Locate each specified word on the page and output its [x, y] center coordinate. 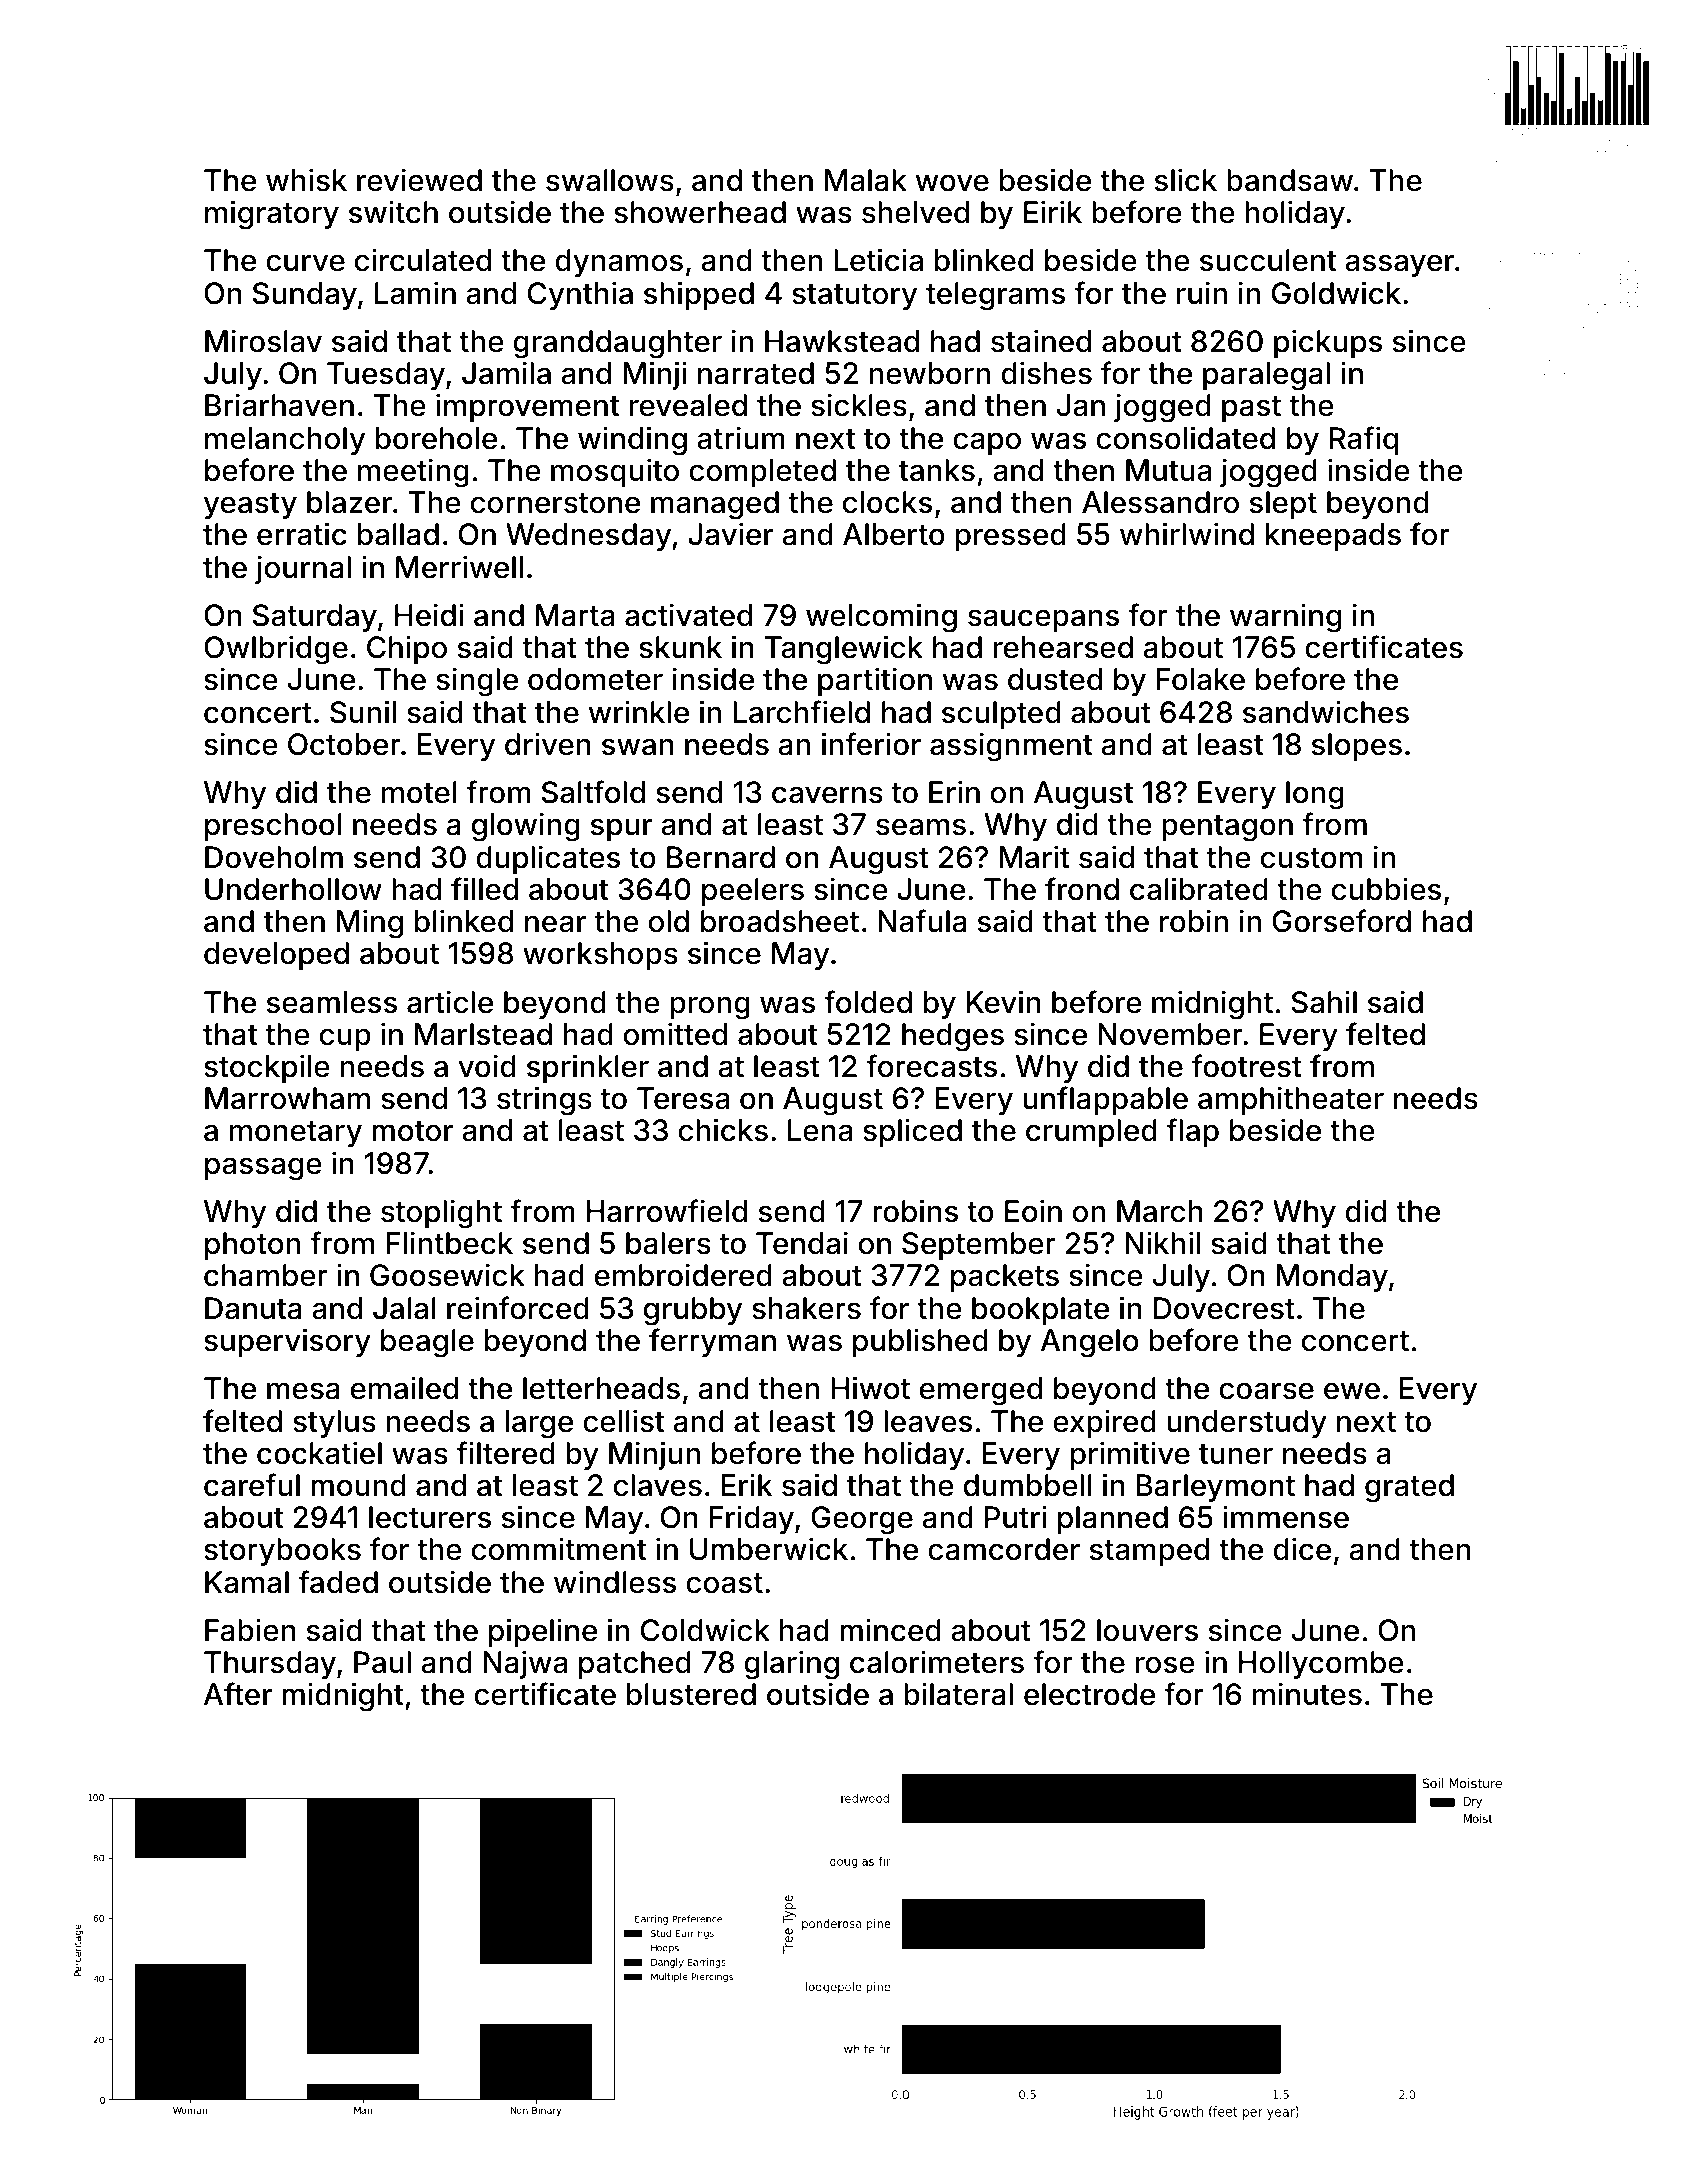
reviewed [419, 180]
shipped [699, 295]
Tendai [802, 1243]
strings [544, 1101]
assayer [1399, 265]
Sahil [1324, 1002]
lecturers [430, 1517]
